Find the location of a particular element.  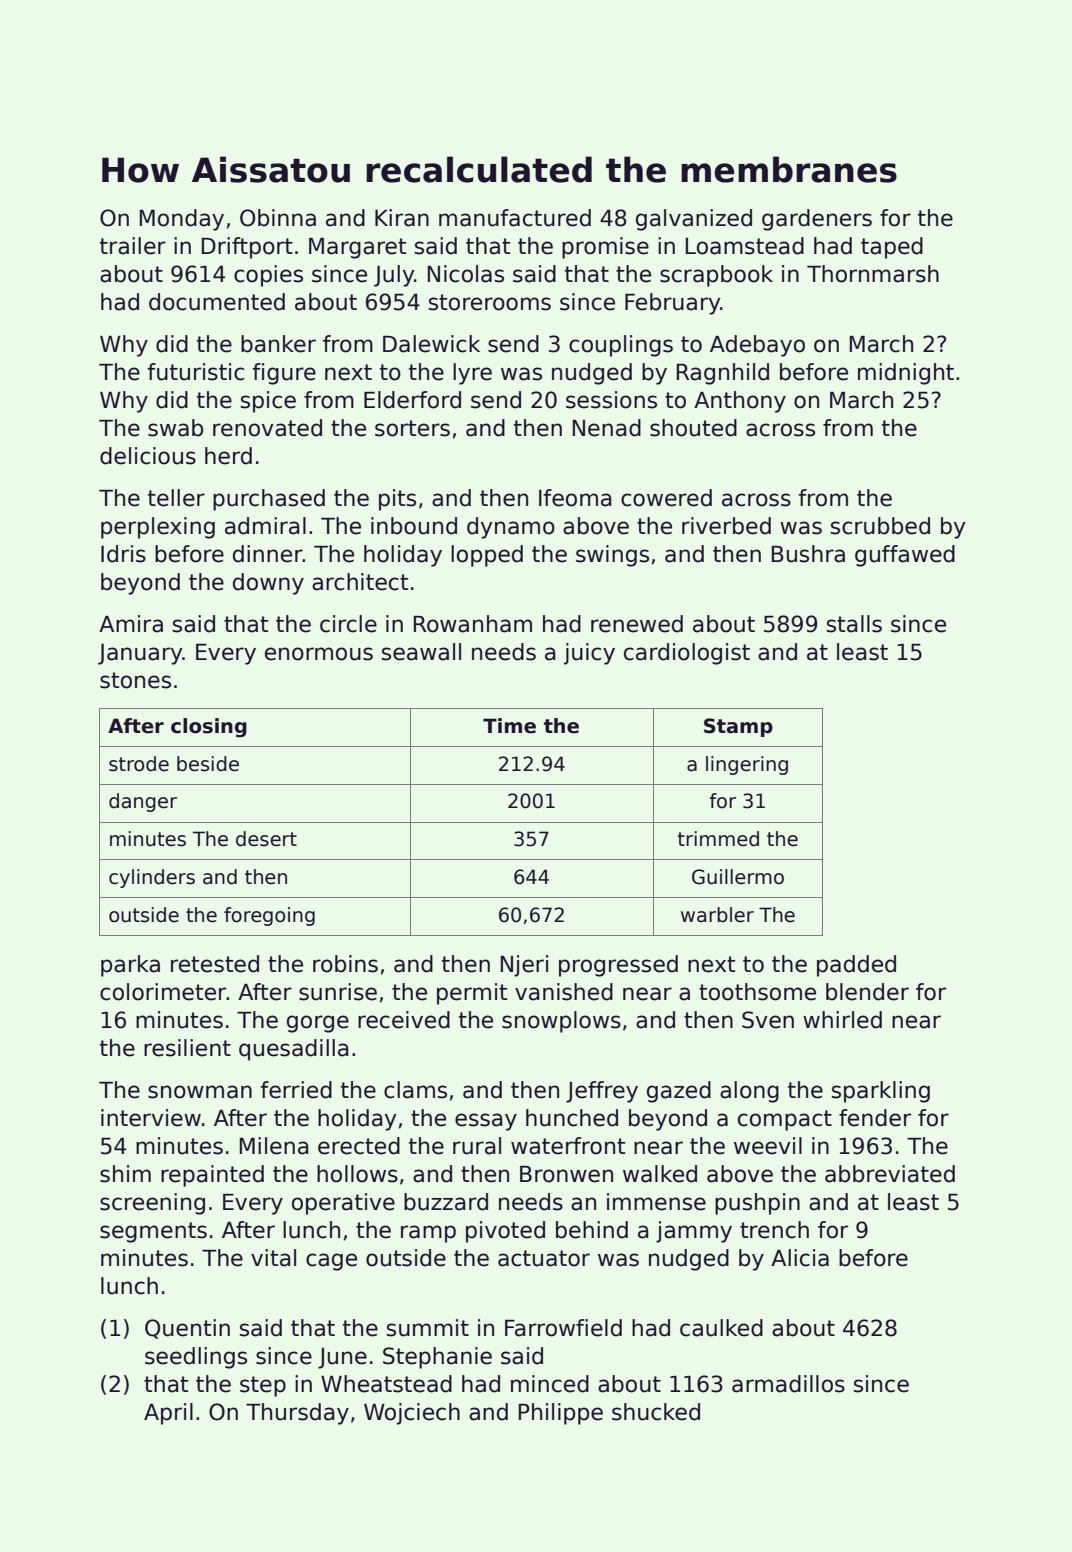

April is located at coordinates (168, 1414).
